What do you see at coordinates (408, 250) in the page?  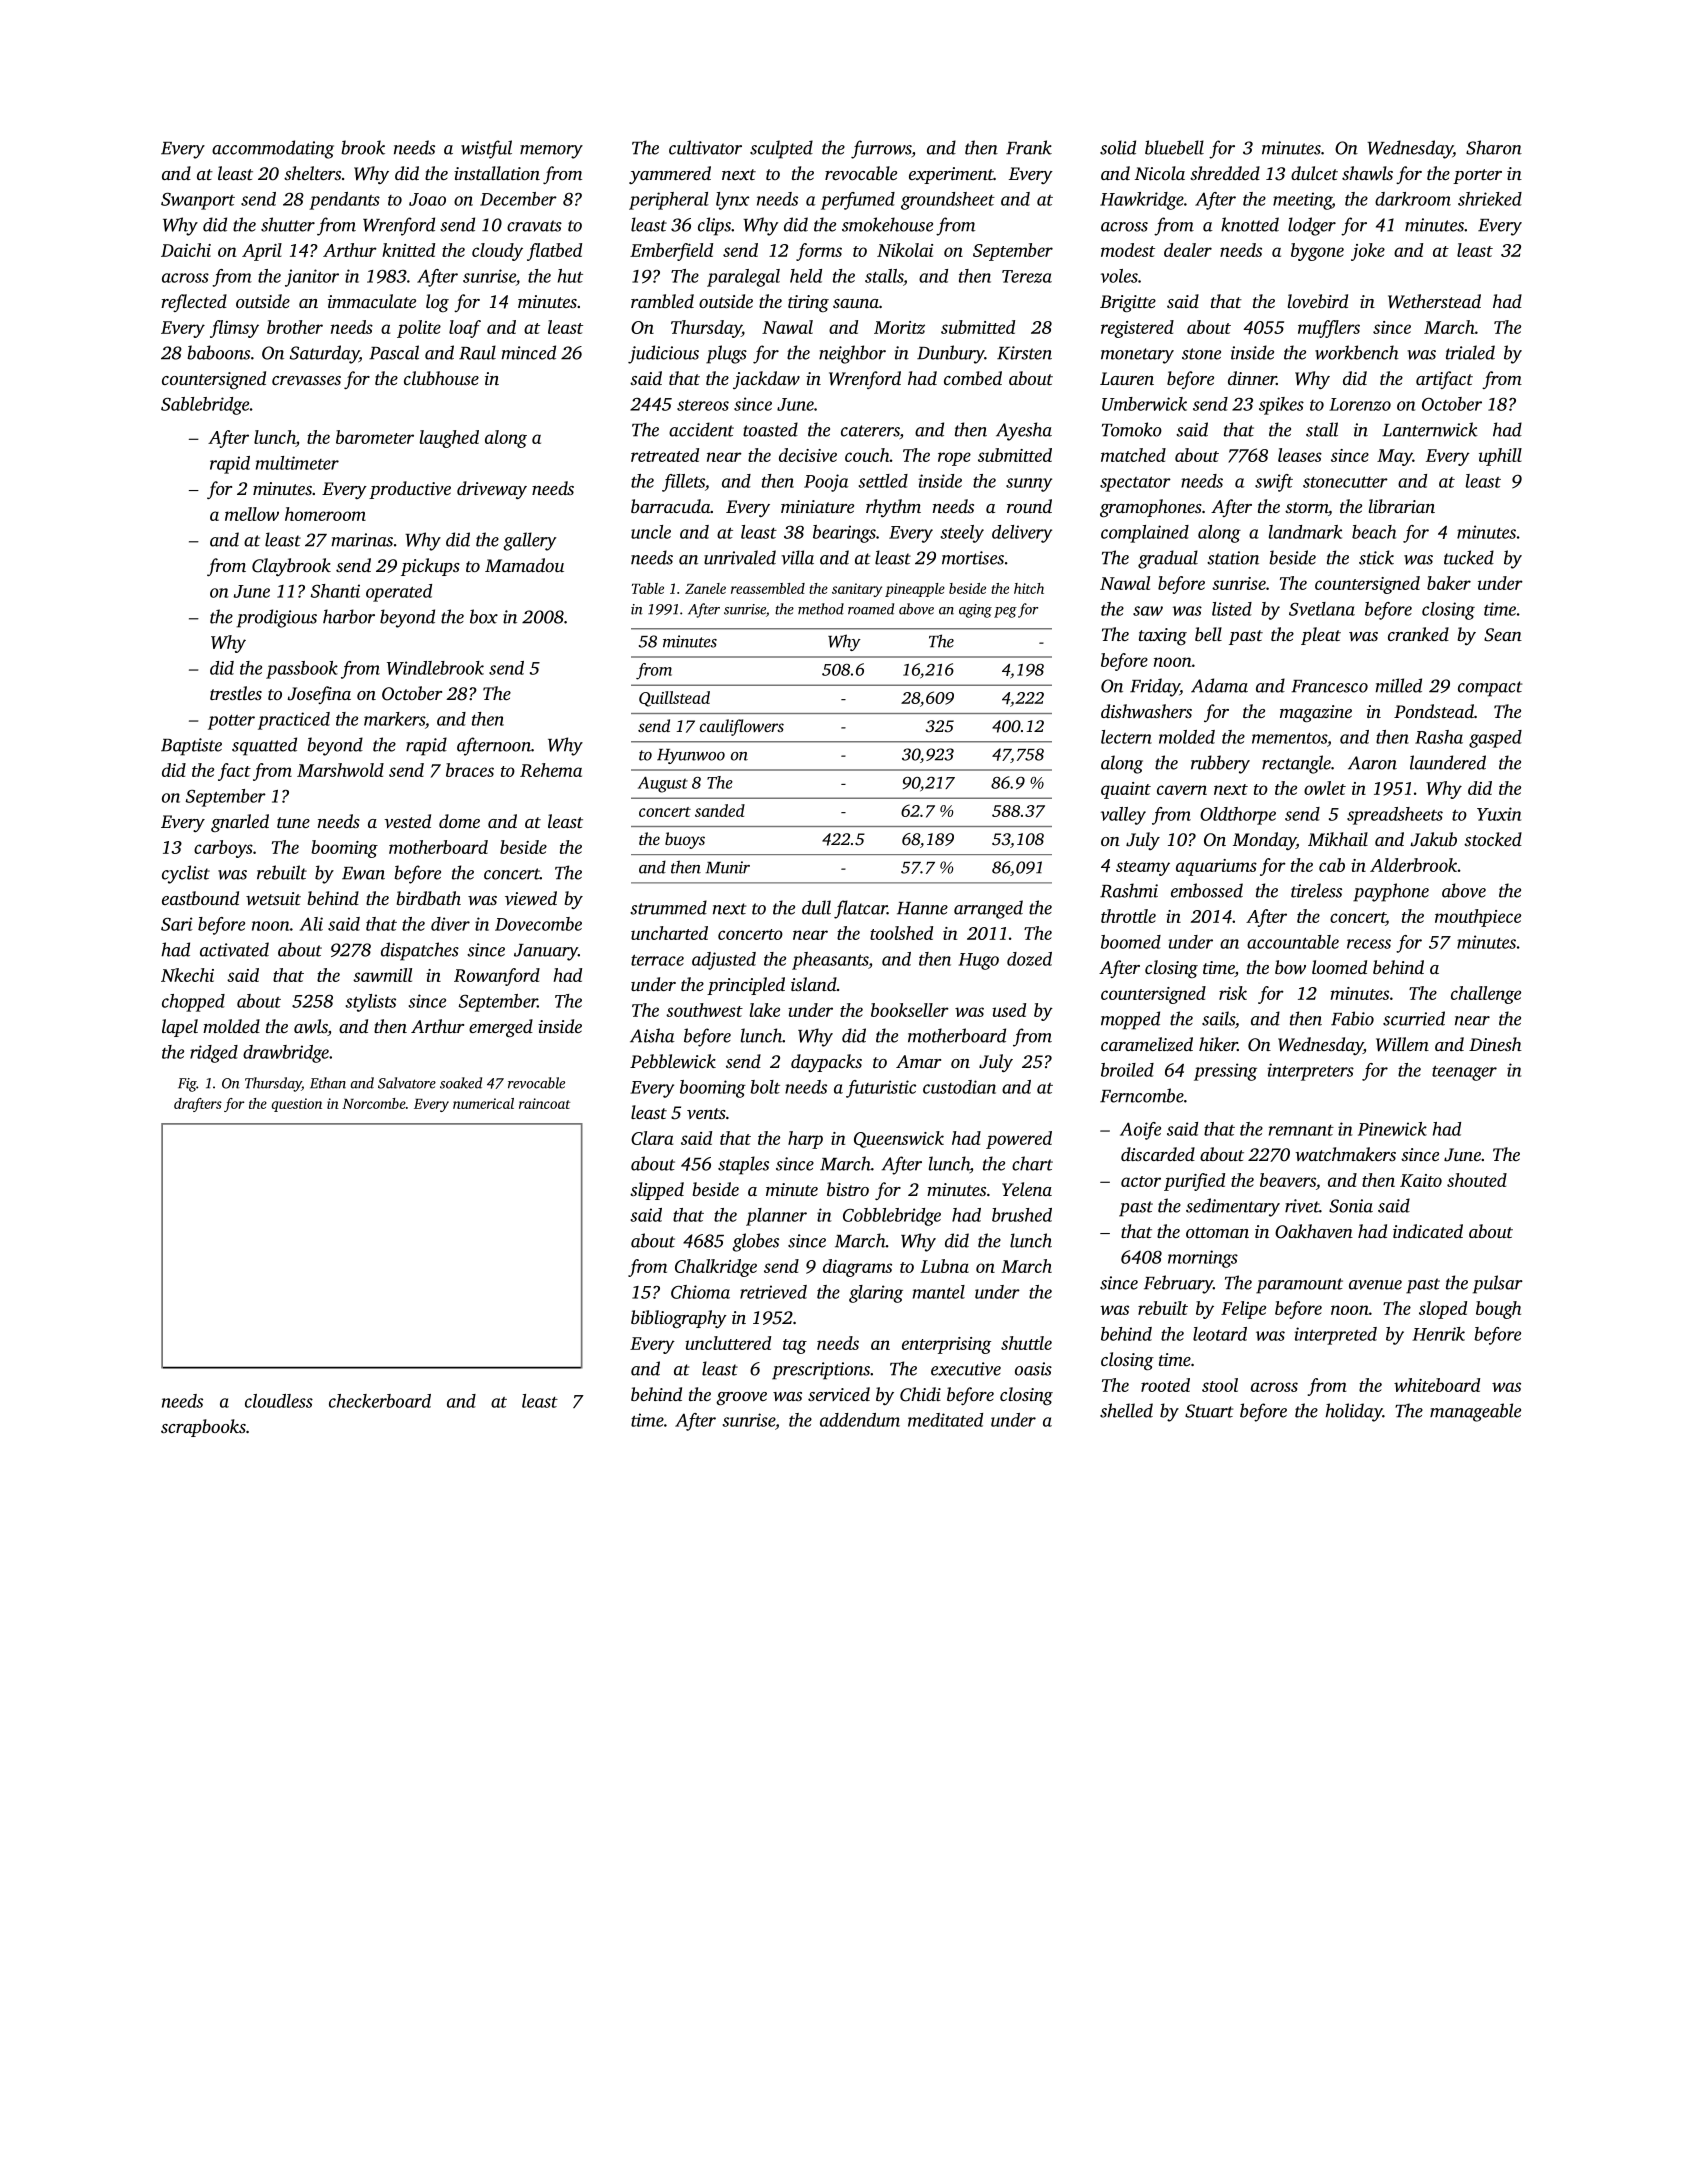 I see `knitted` at bounding box center [408, 250].
